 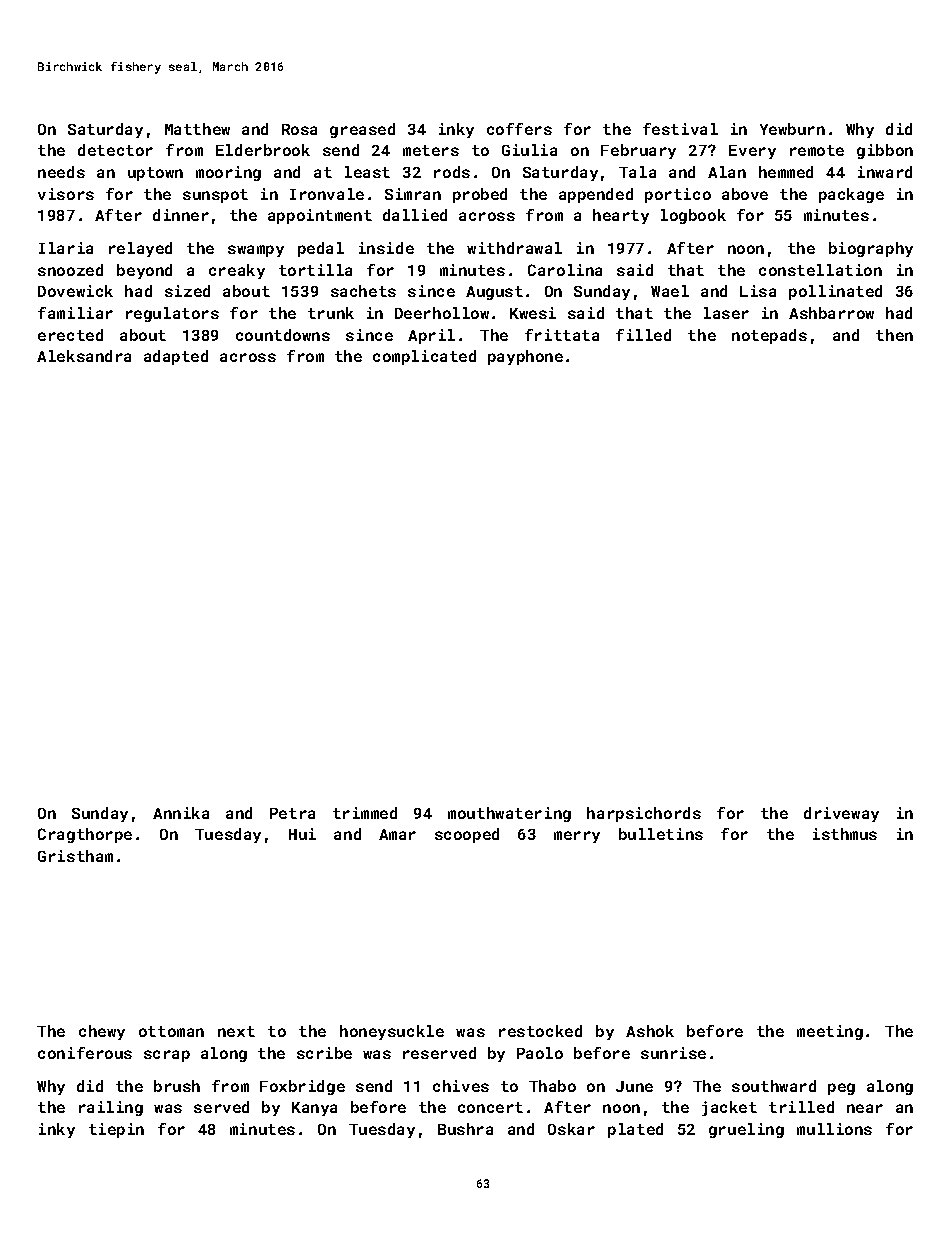 I want to click on festival, so click(x=680, y=129).
